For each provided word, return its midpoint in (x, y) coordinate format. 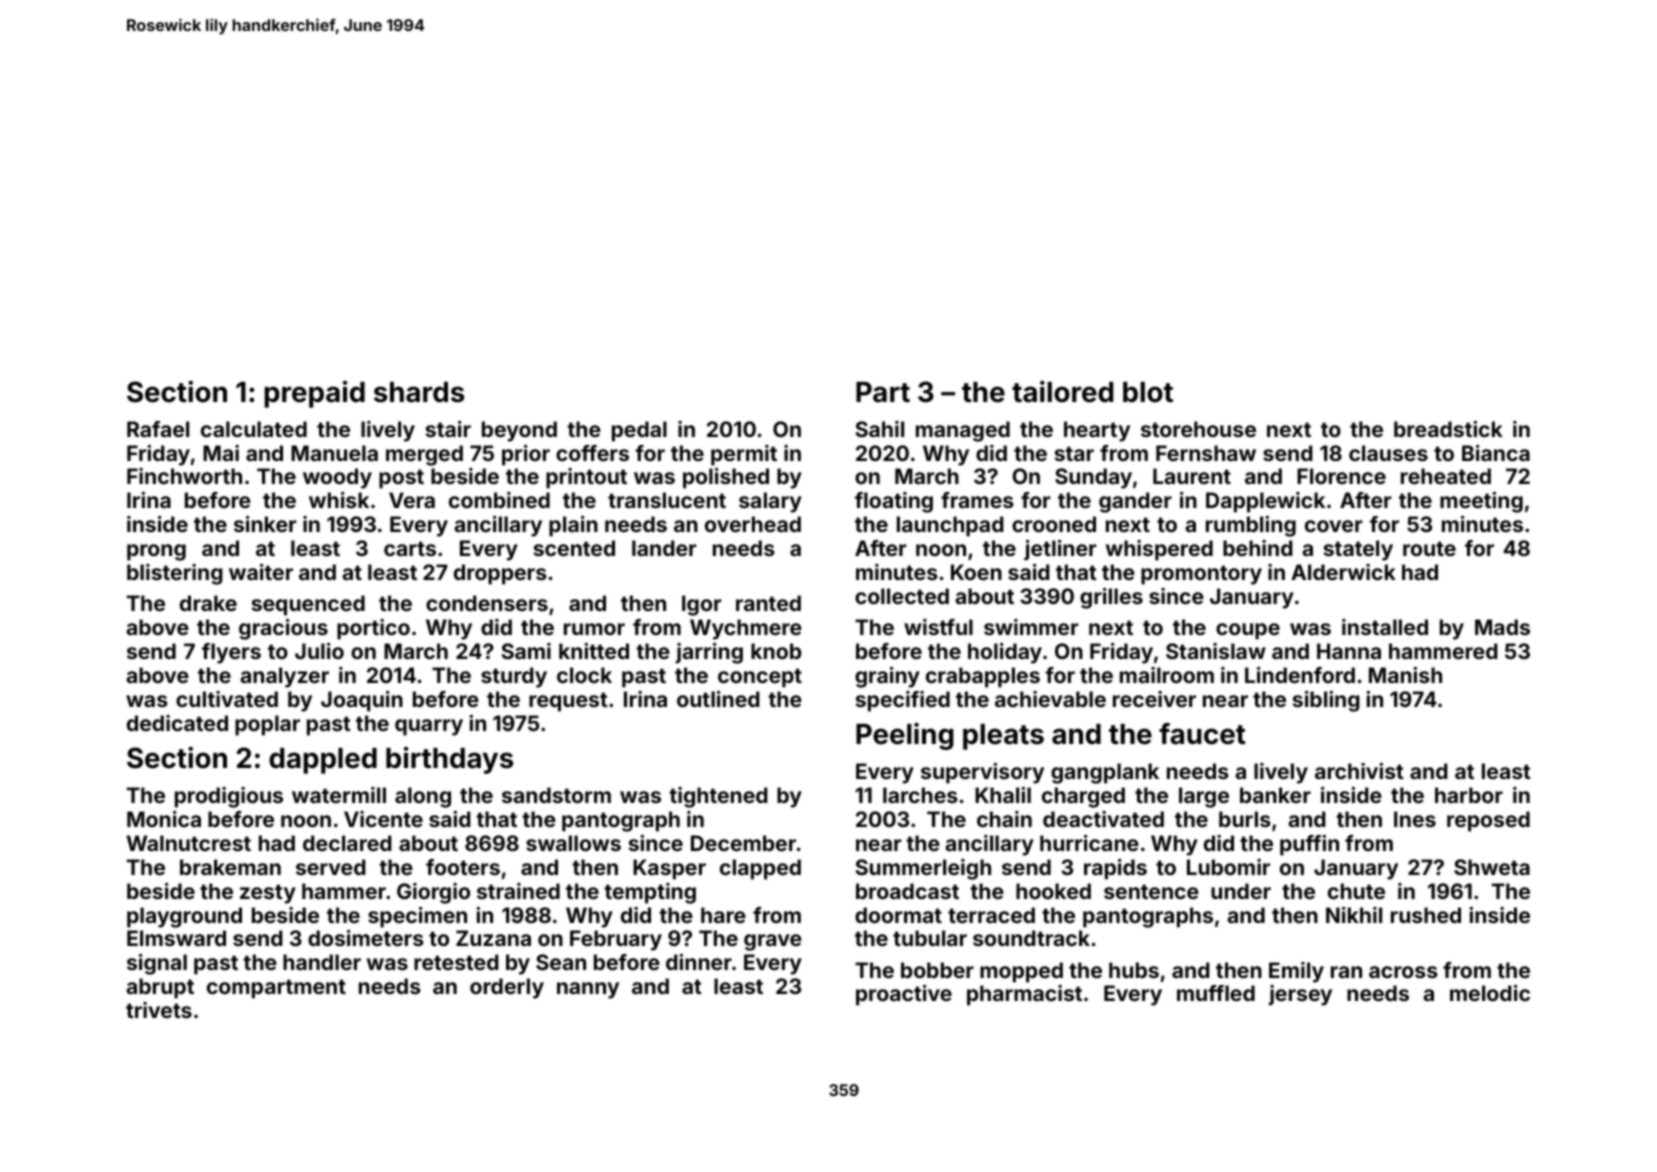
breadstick (1448, 429)
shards (419, 392)
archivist (1359, 771)
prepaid (314, 394)
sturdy (514, 677)
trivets (159, 1010)
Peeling (905, 736)
